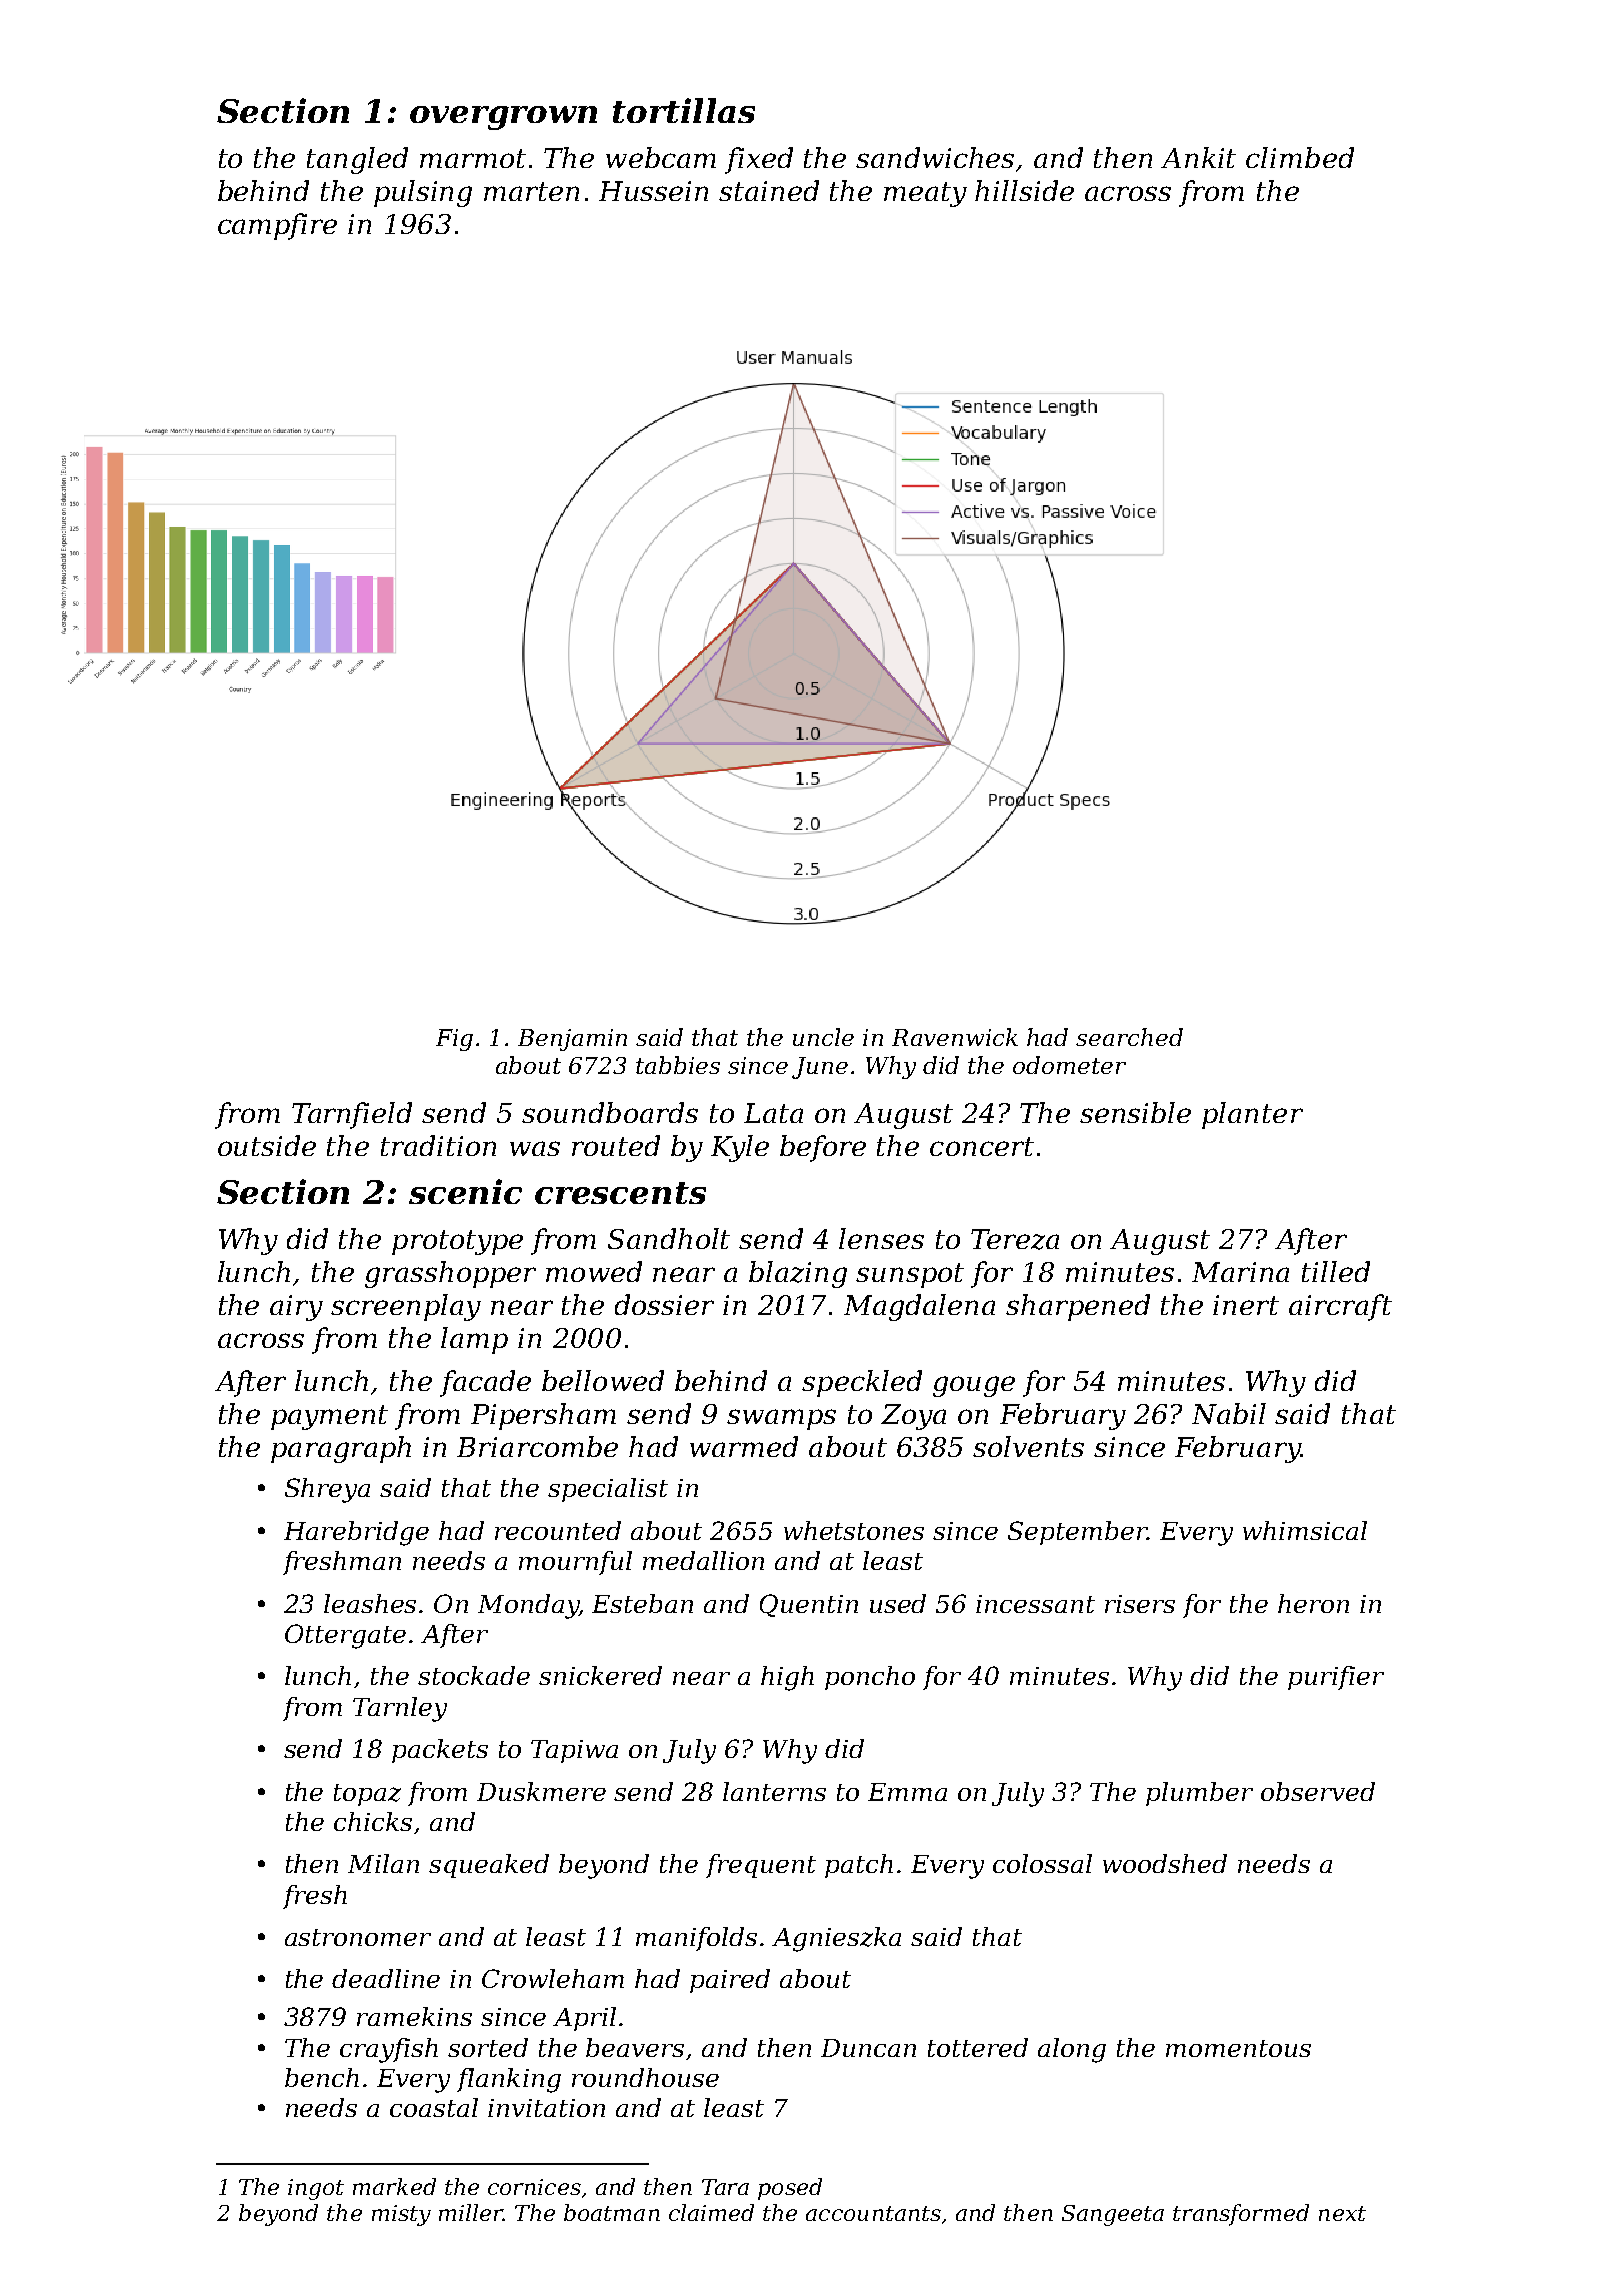 The height and width of the screenshot is (2292, 1620). I want to click on climbed, so click(1300, 157).
